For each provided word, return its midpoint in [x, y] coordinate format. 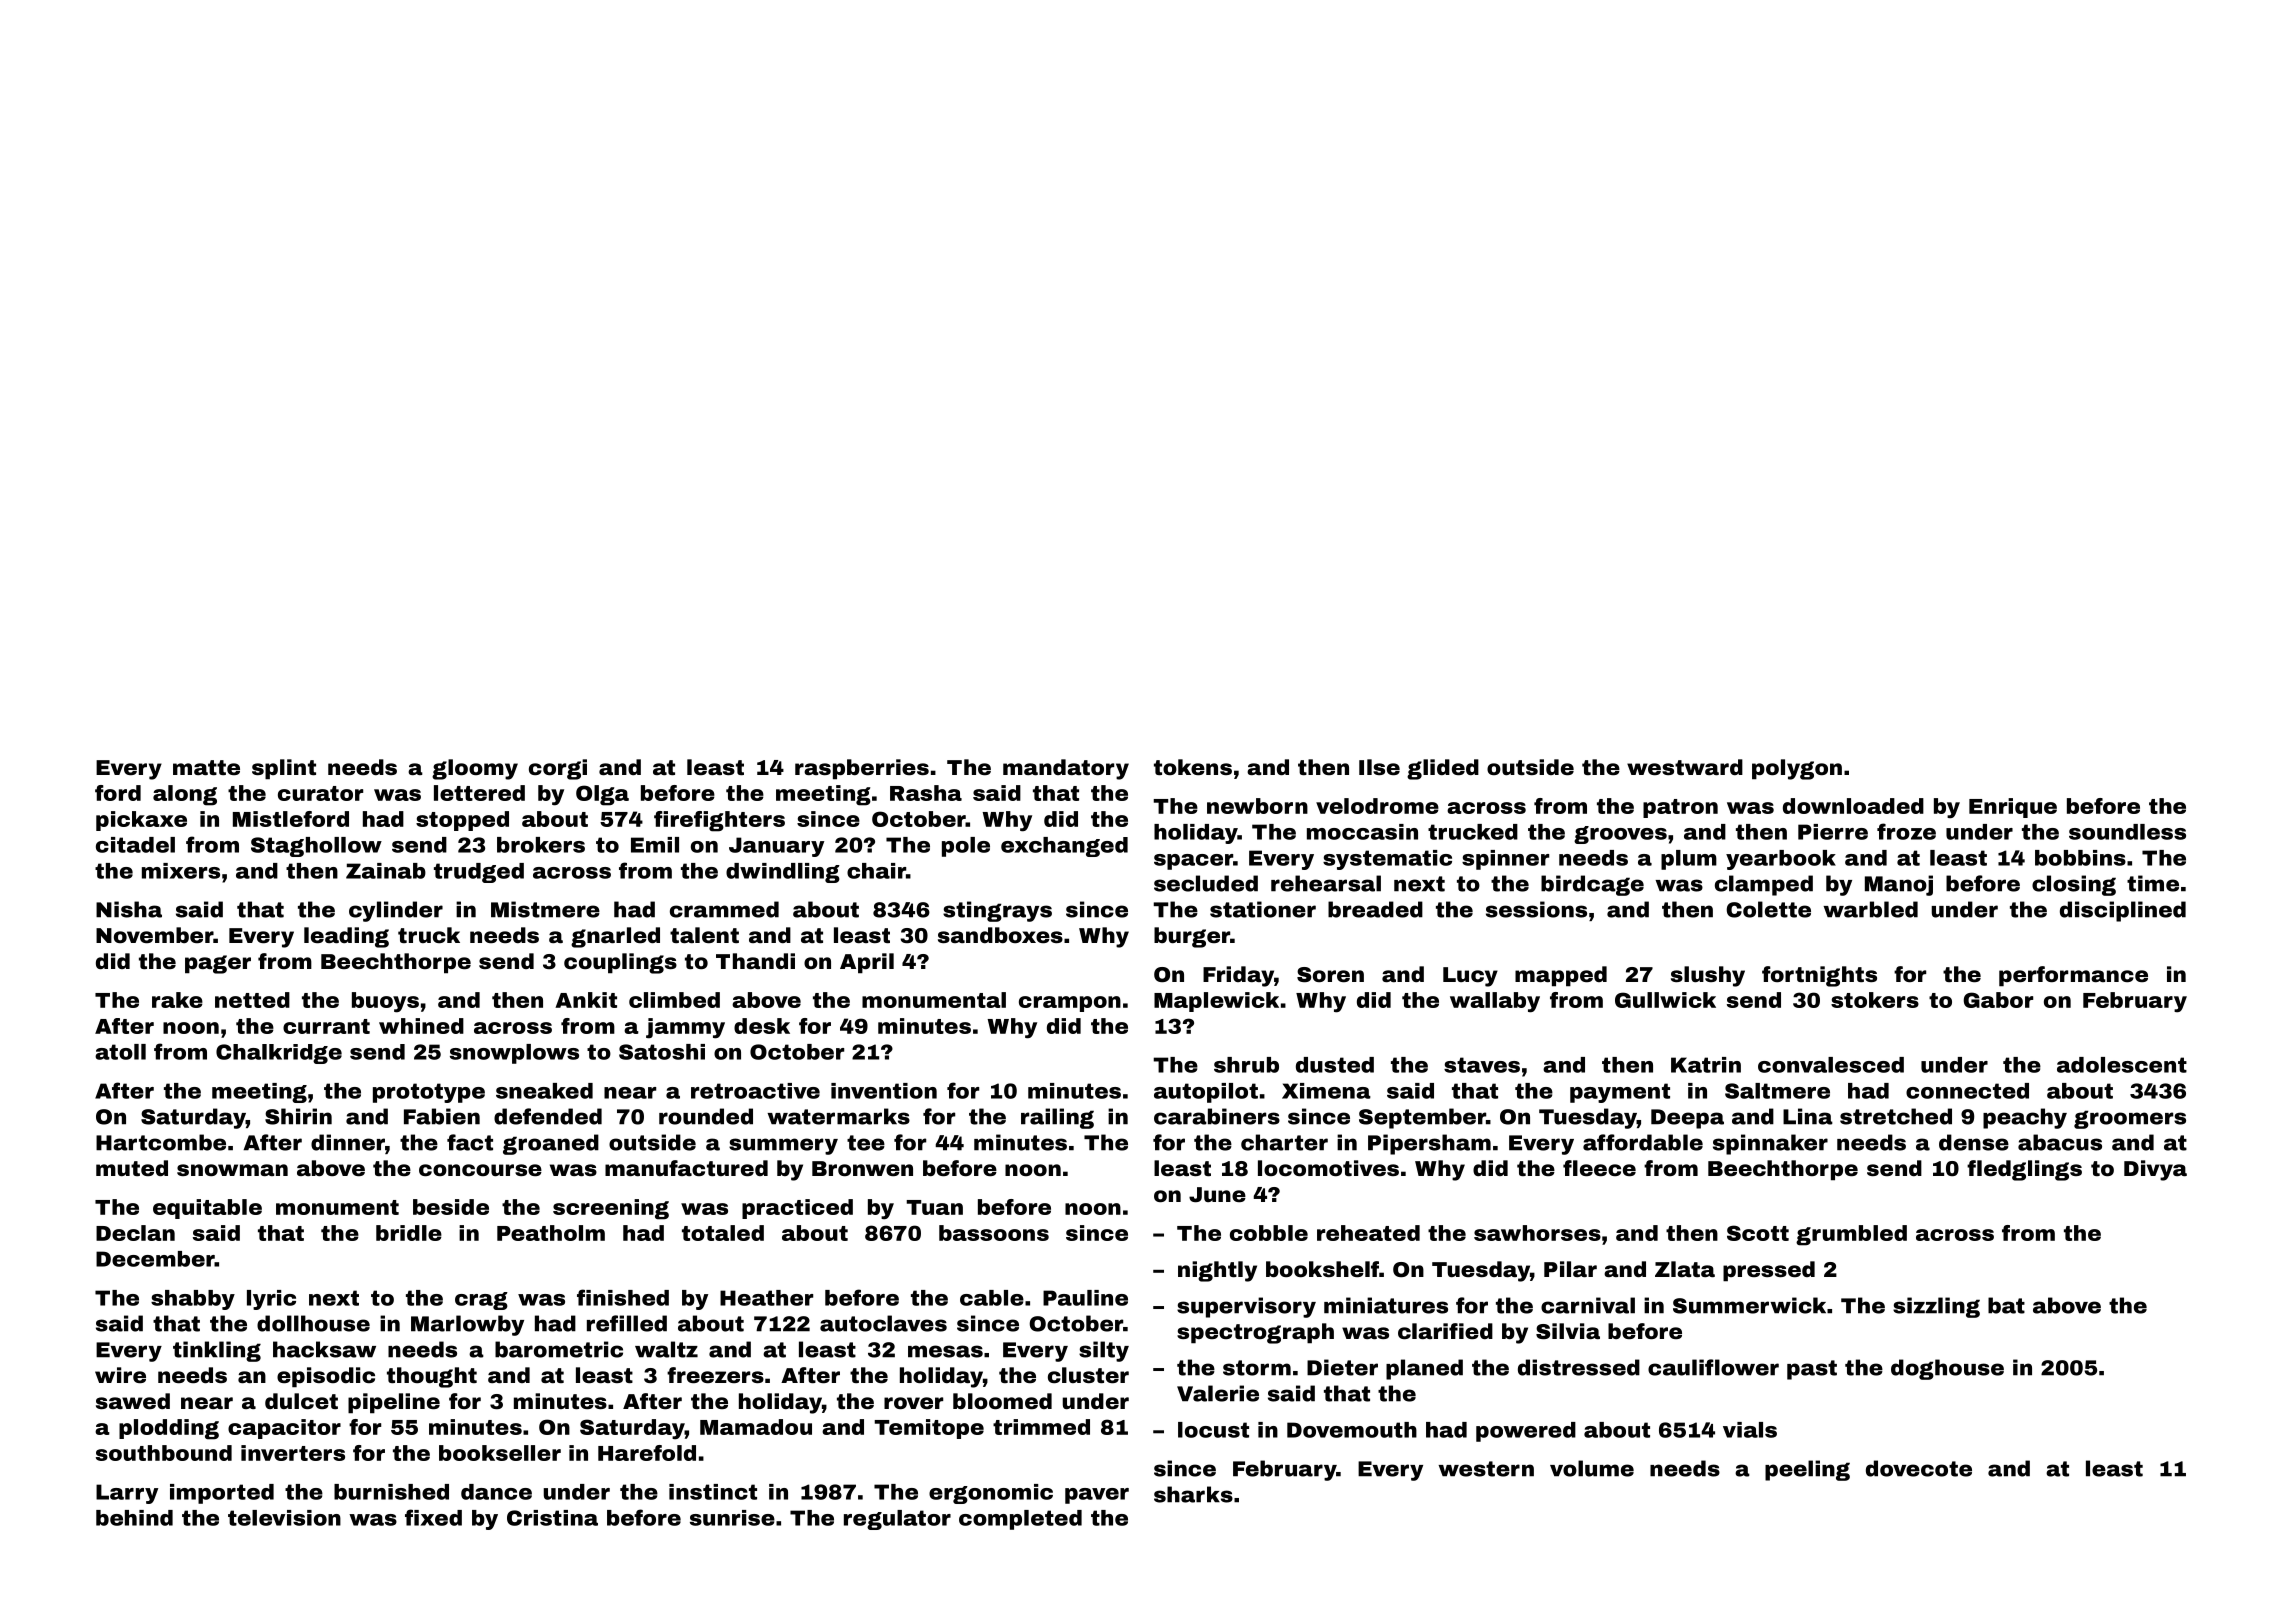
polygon [1797, 769]
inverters [293, 1453]
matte [206, 767]
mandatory [1066, 769]
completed [1020, 1520]
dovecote [1919, 1468]
